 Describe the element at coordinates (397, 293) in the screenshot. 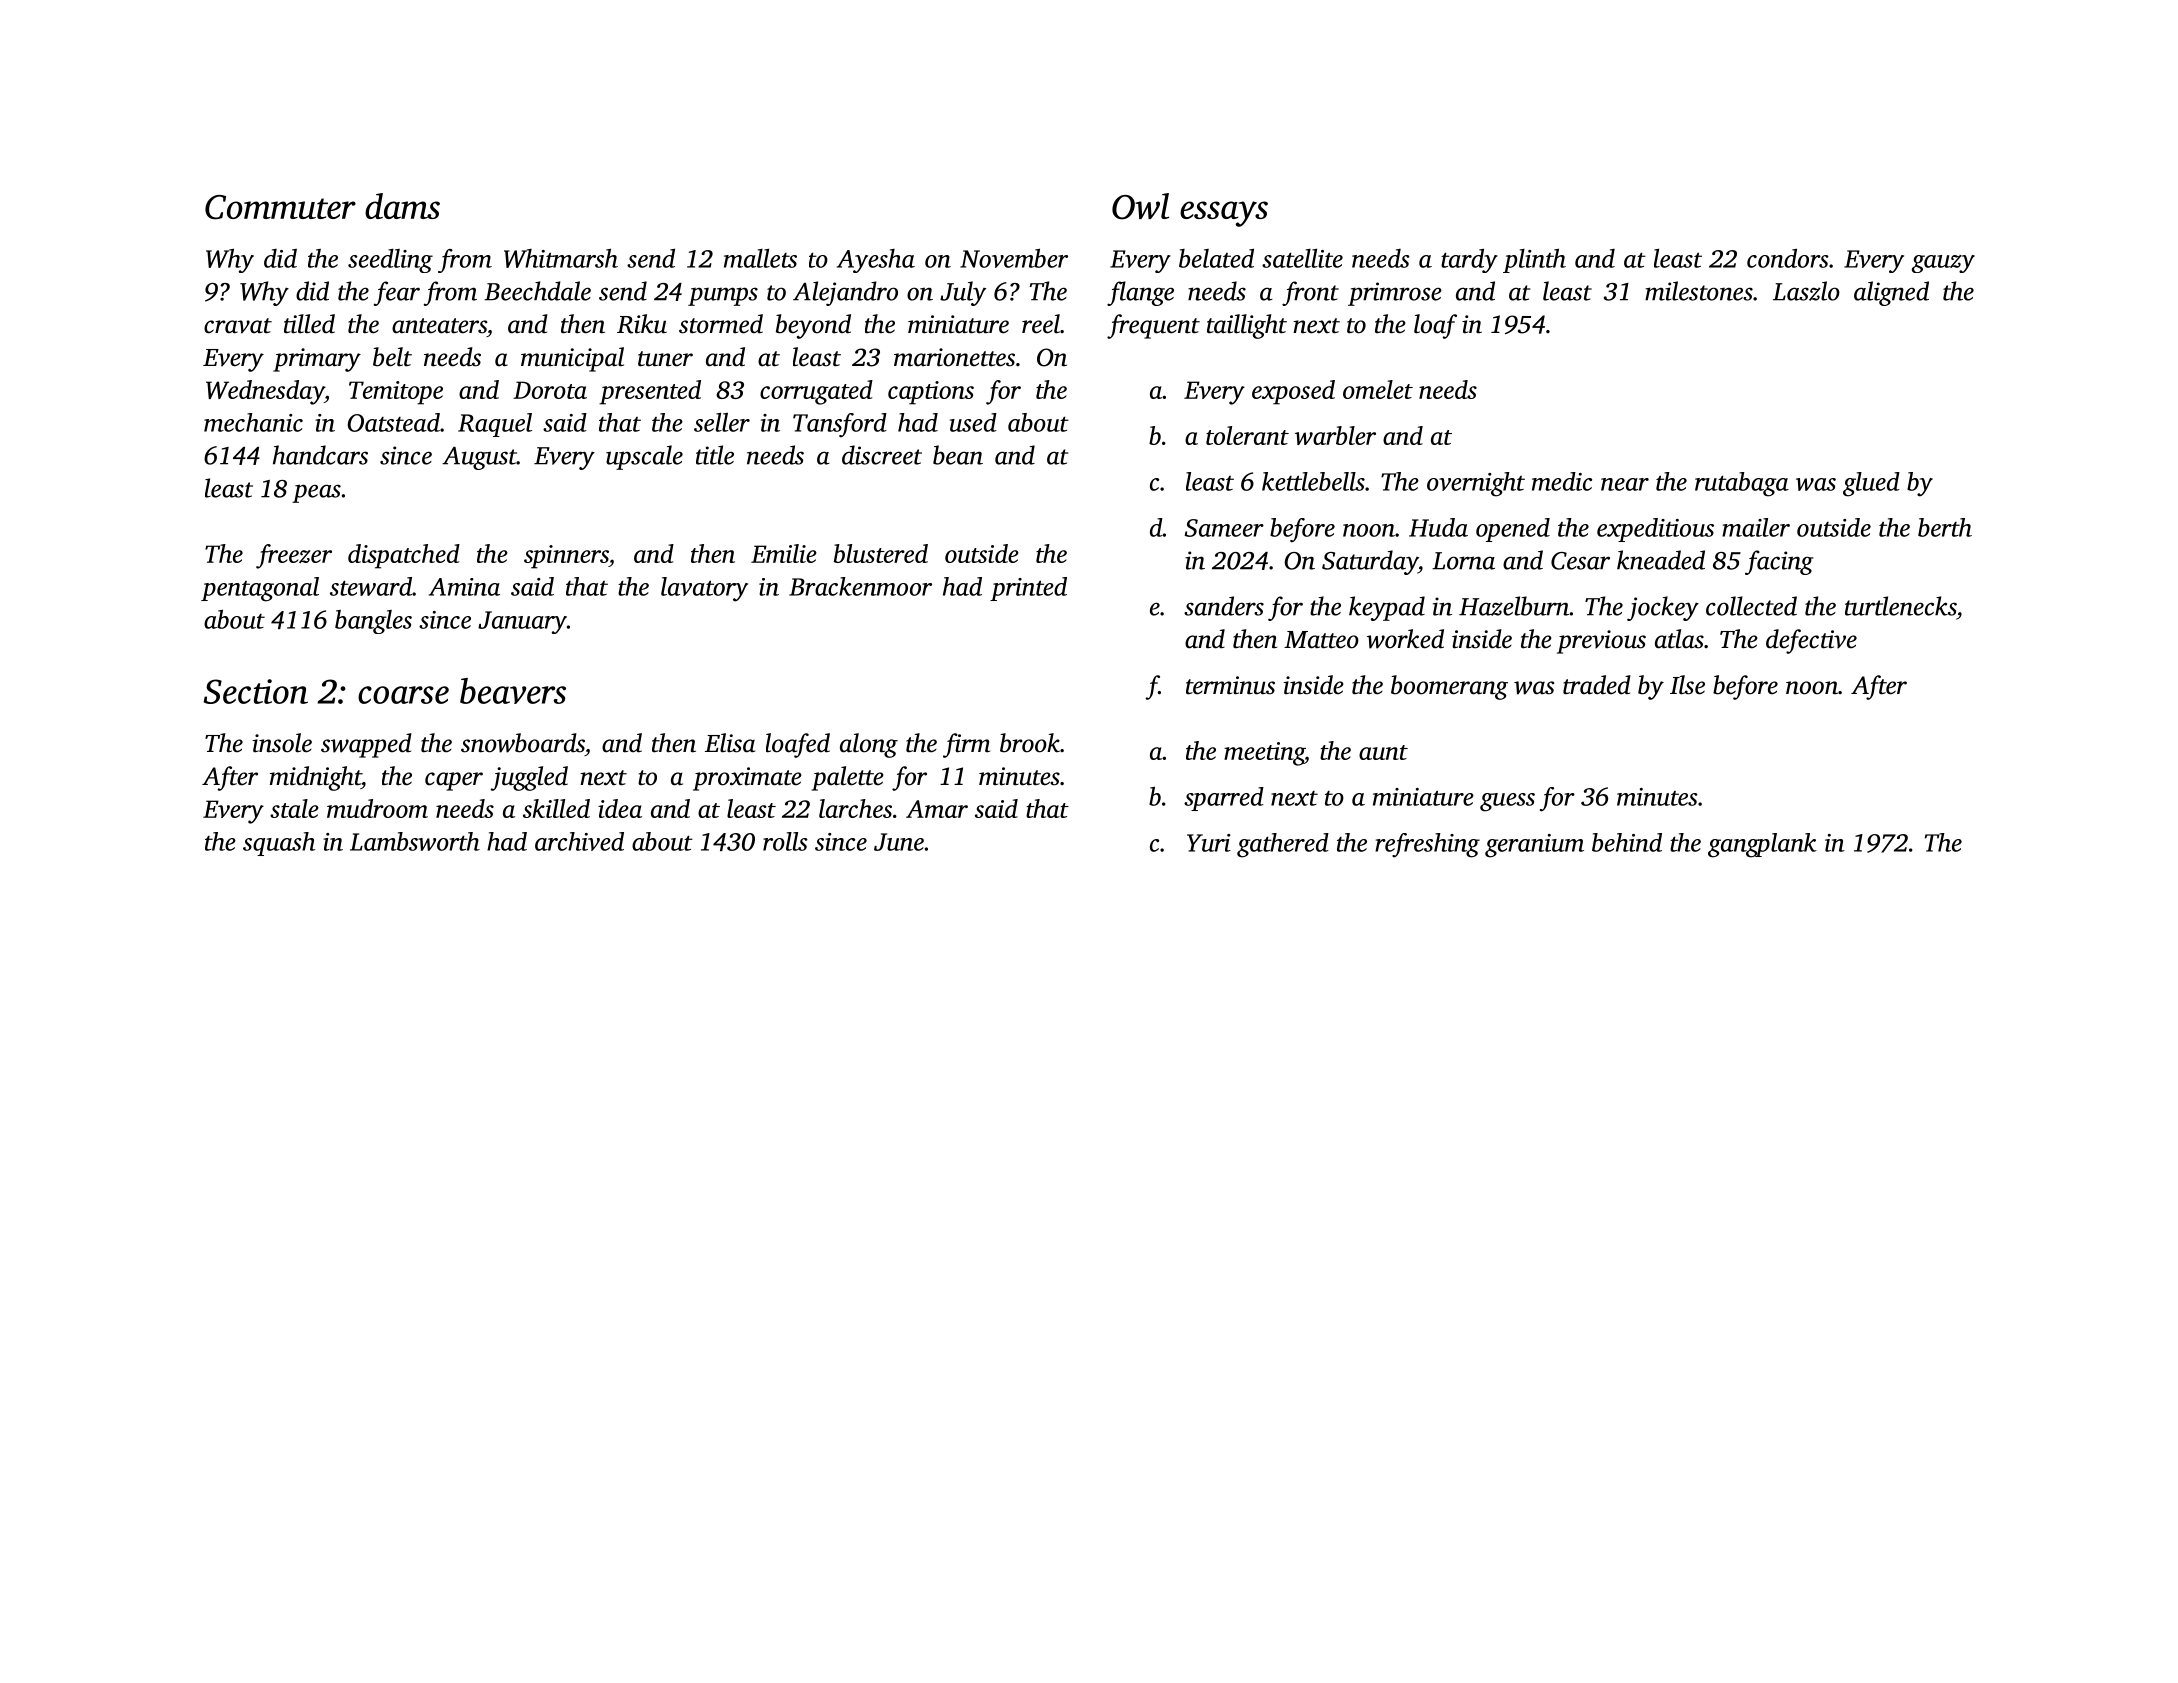

I see `fear` at that location.
